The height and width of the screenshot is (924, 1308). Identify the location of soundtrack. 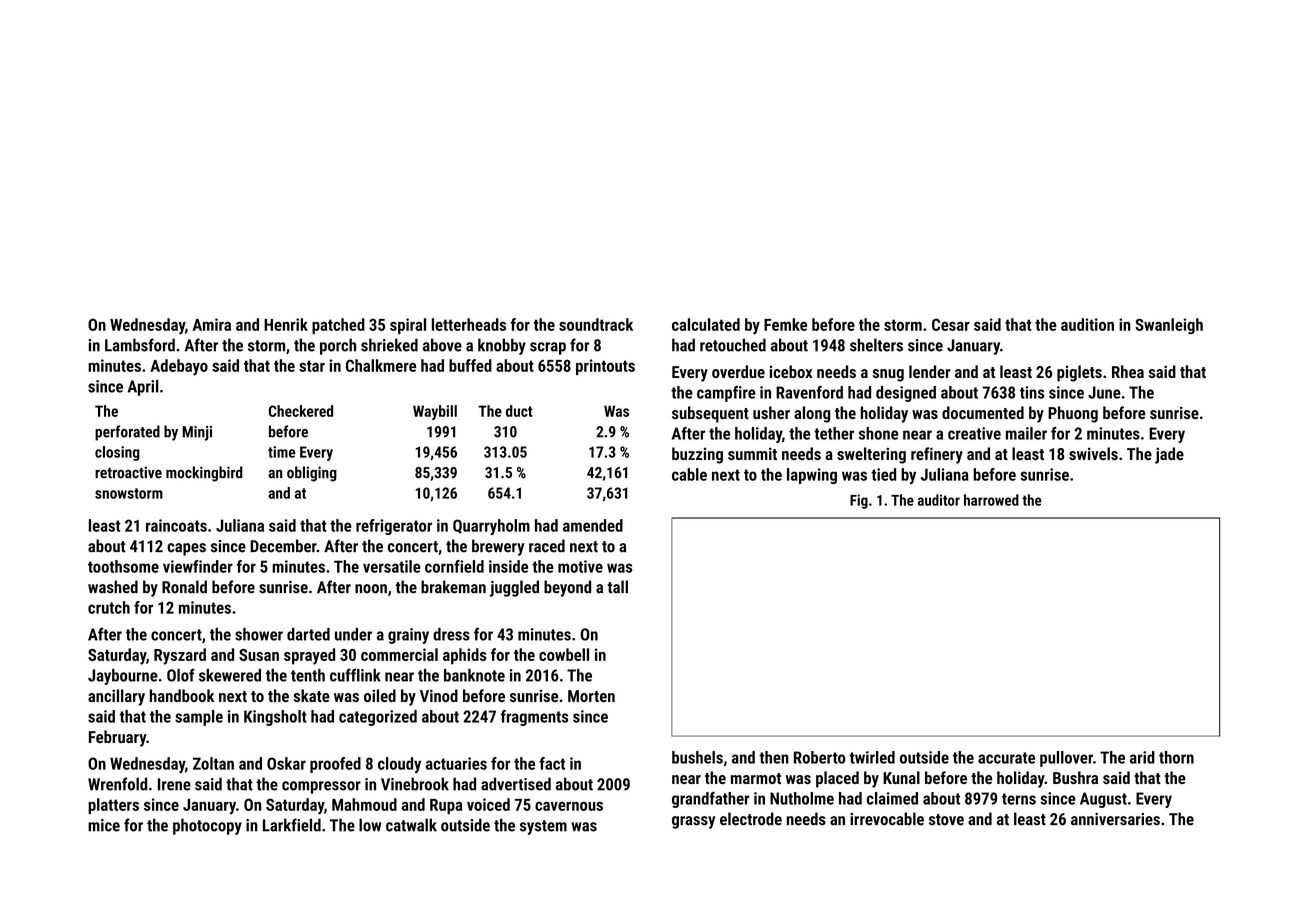
(596, 324).
